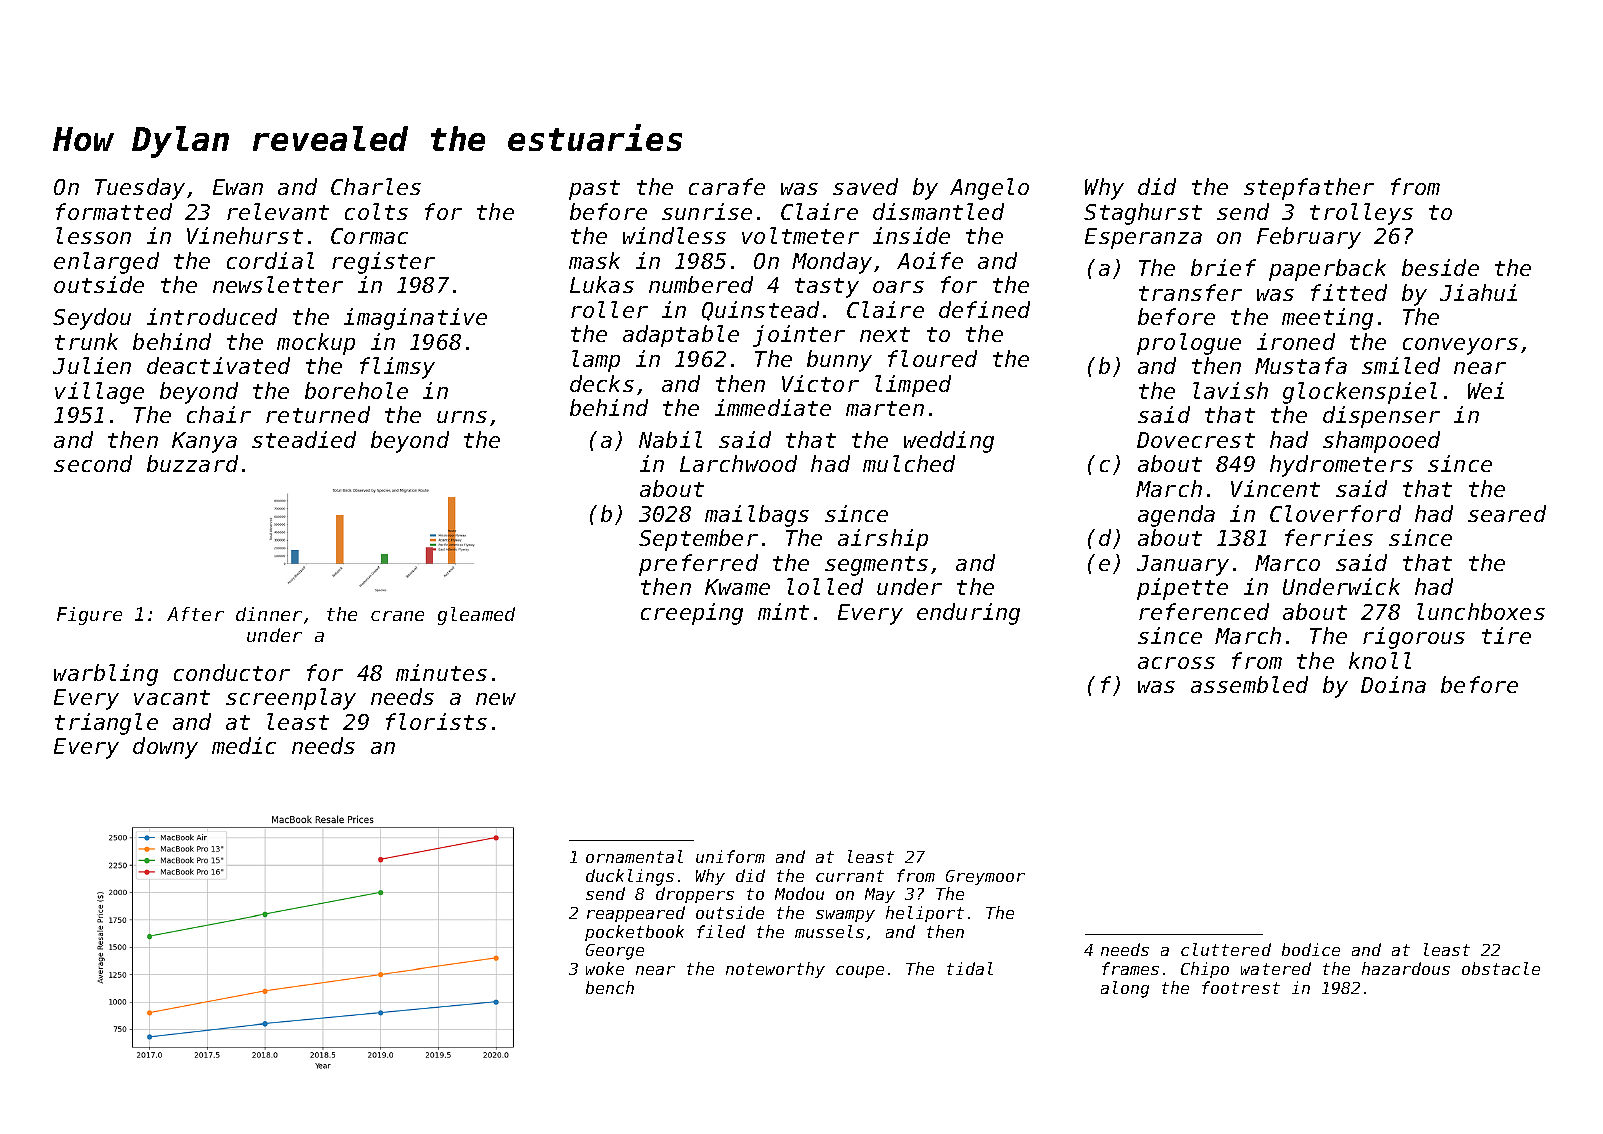  Describe the element at coordinates (1440, 267) in the page. I see `beside` at that location.
